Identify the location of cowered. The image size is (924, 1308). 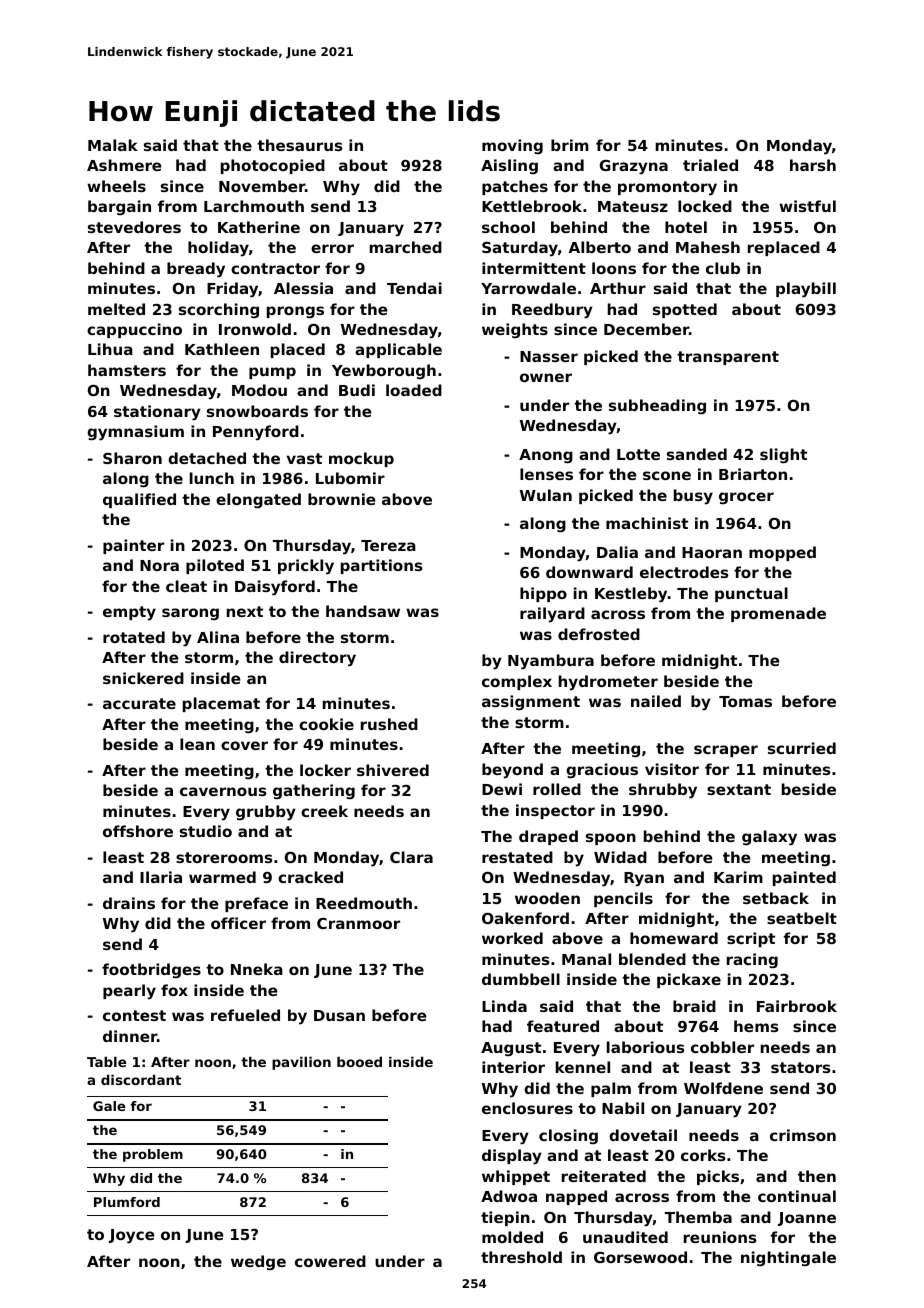
(330, 1261).
